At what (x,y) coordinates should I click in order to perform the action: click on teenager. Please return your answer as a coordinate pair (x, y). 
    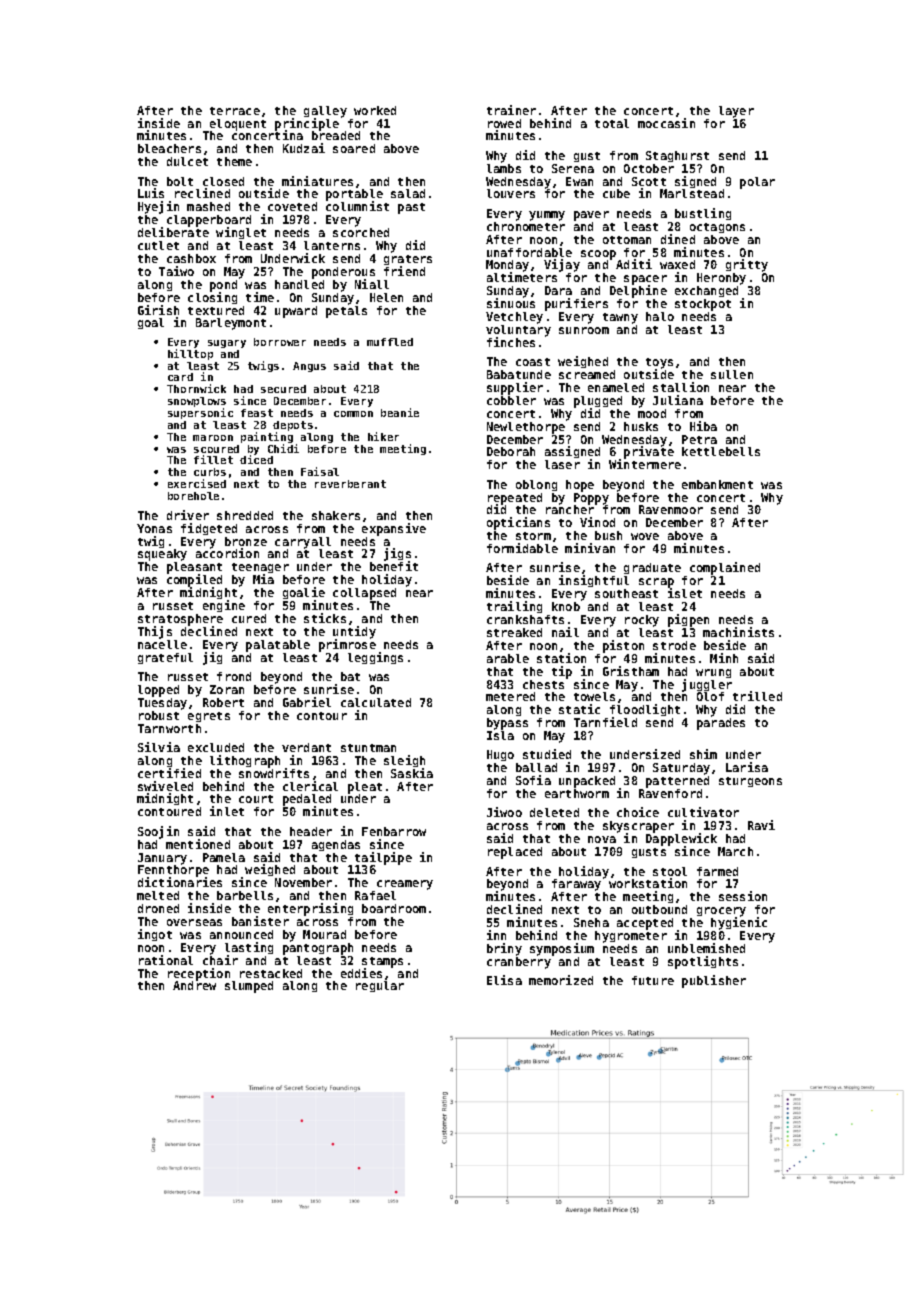
    Looking at the image, I should click on (260, 569).
